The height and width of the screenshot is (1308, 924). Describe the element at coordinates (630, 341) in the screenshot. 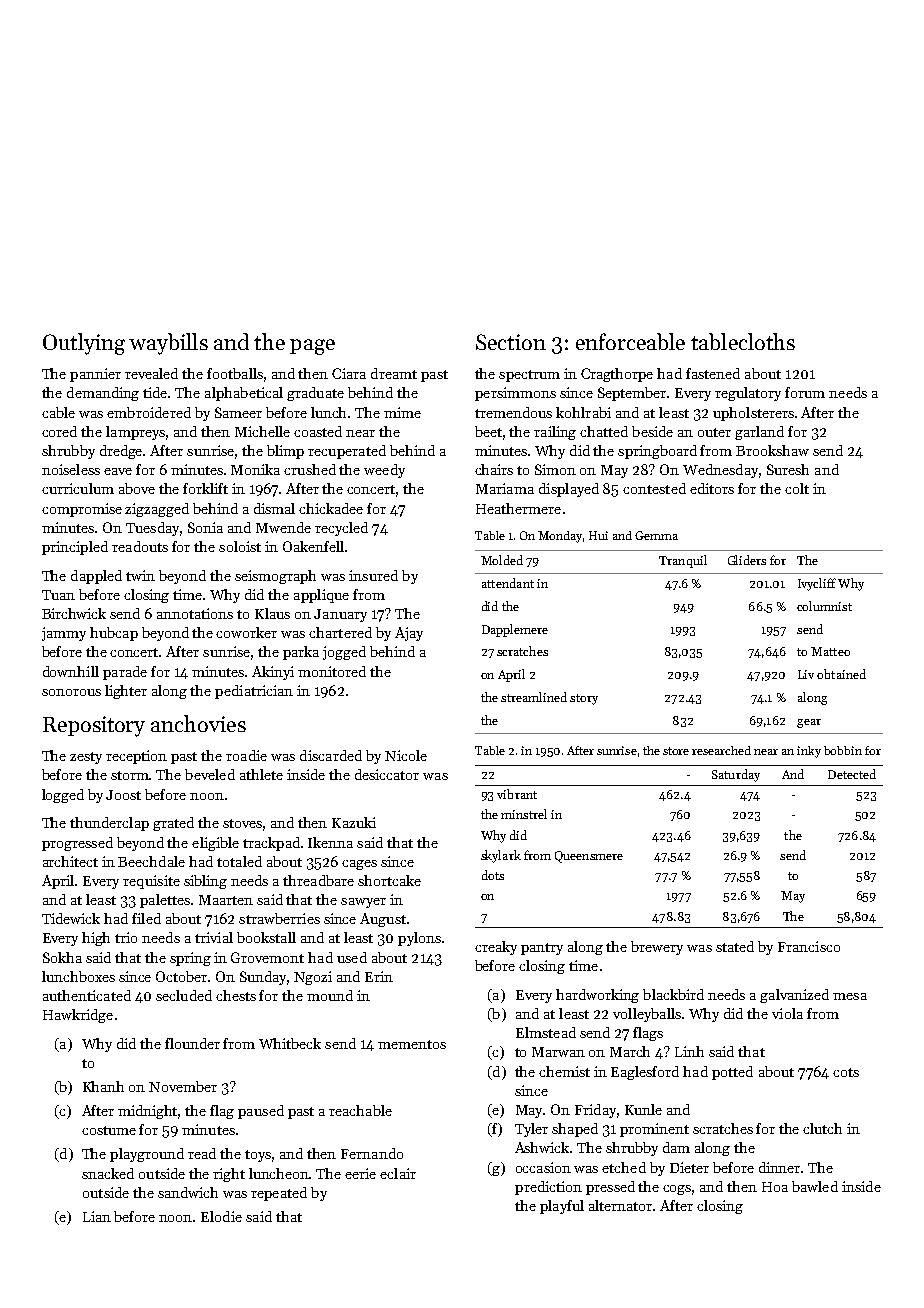

I see `enforceable` at that location.
